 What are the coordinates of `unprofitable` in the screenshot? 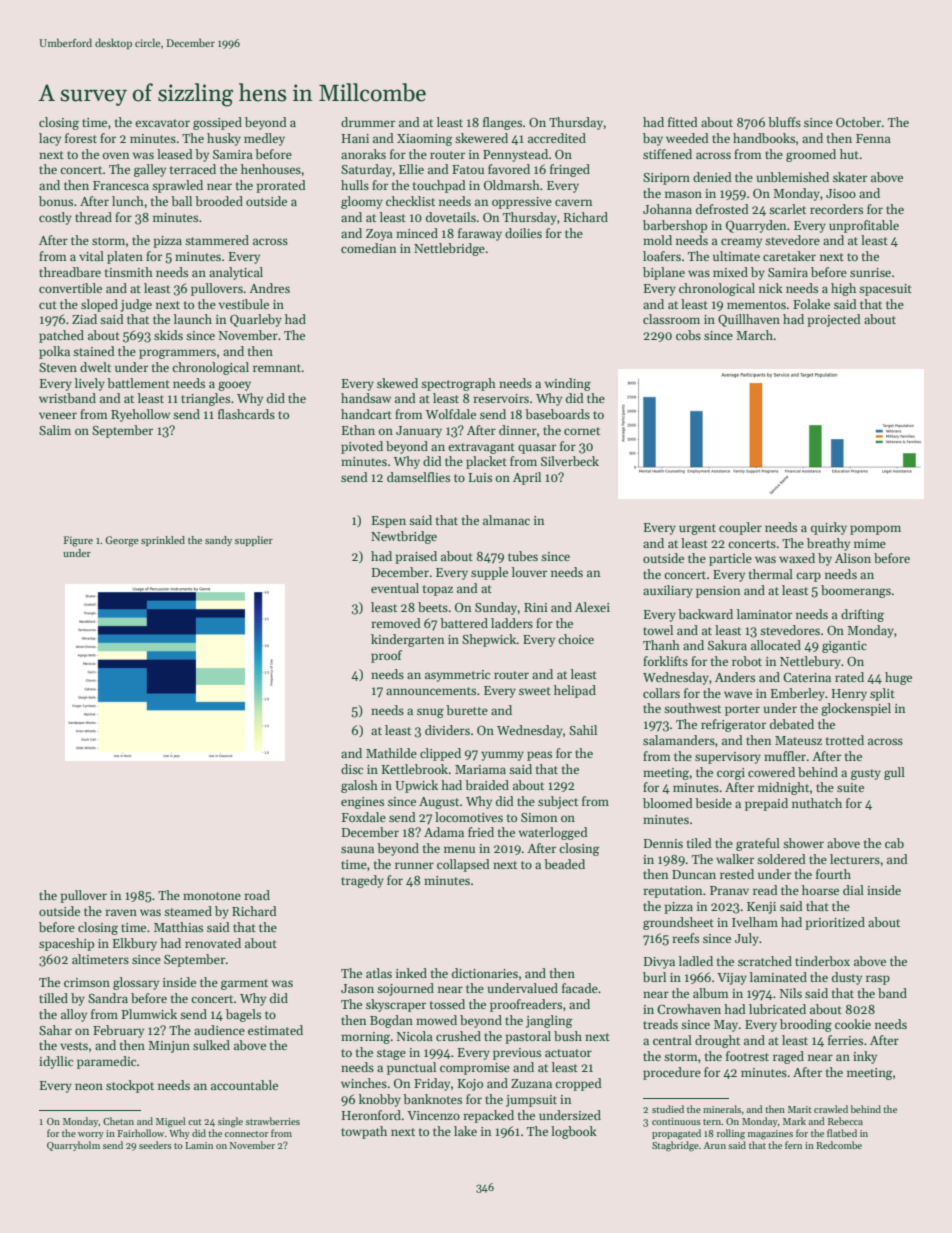 It's located at (864, 226).
